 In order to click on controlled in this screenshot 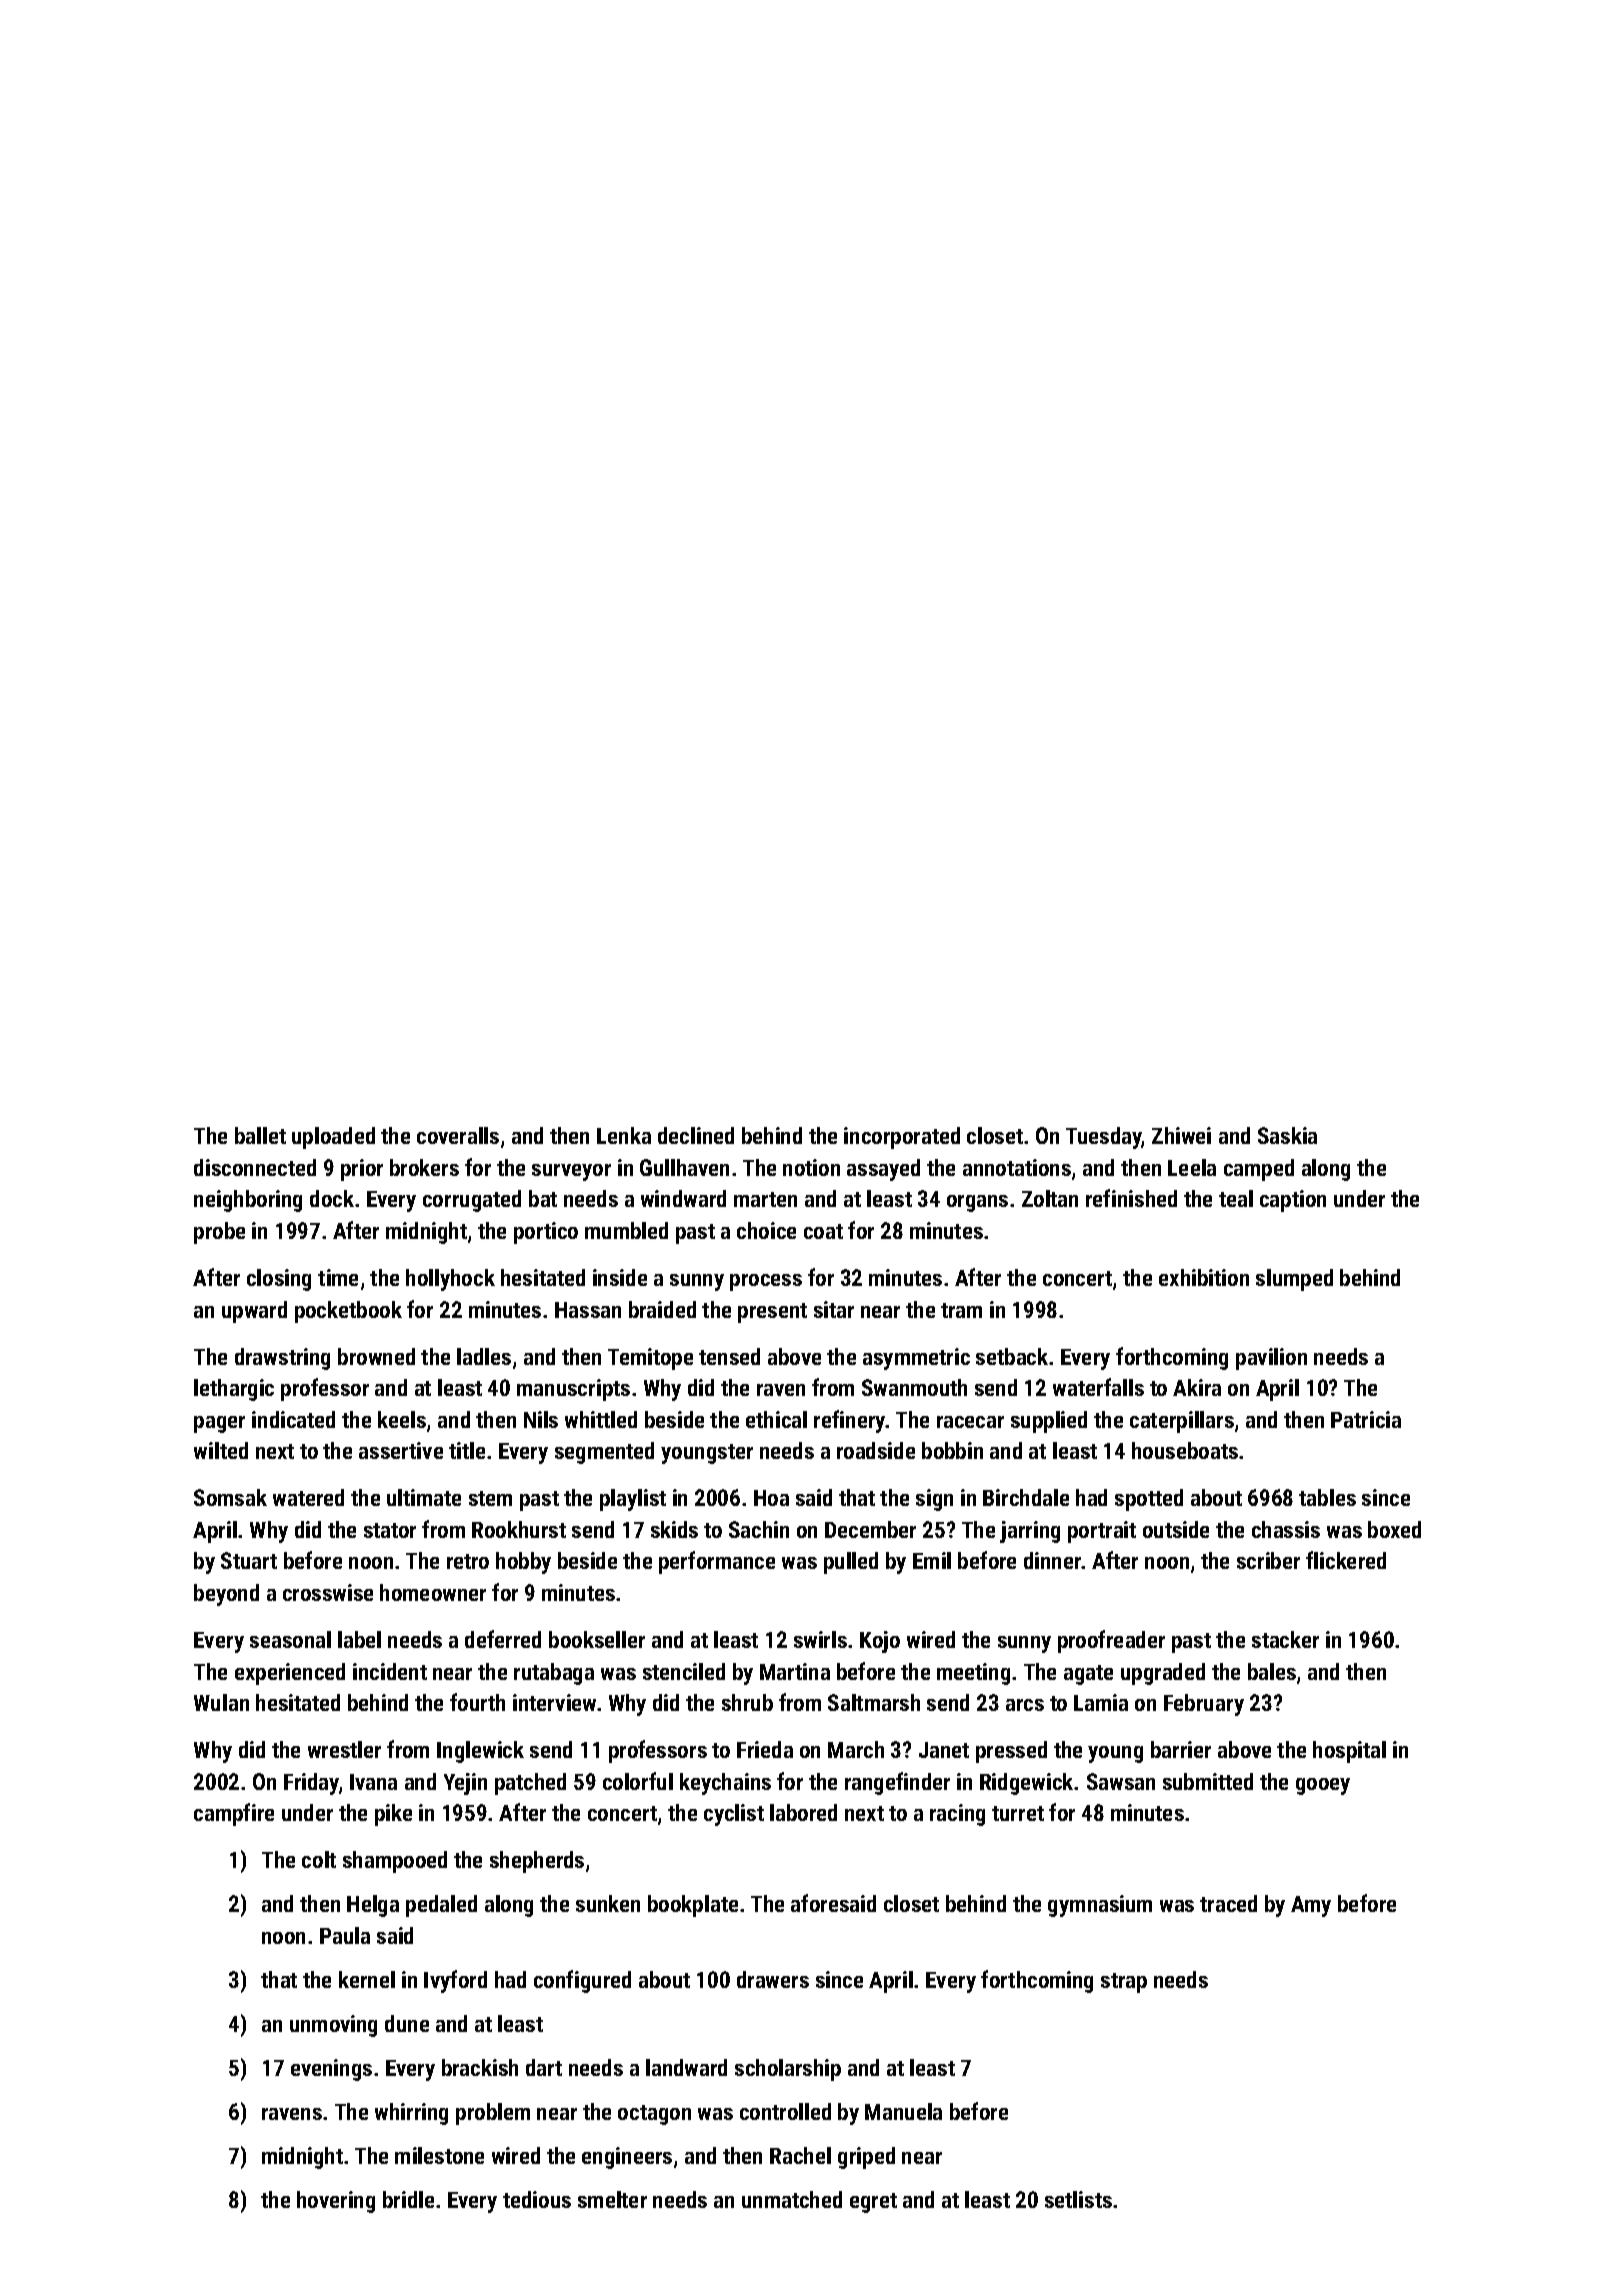, I will do `click(785, 2111)`.
